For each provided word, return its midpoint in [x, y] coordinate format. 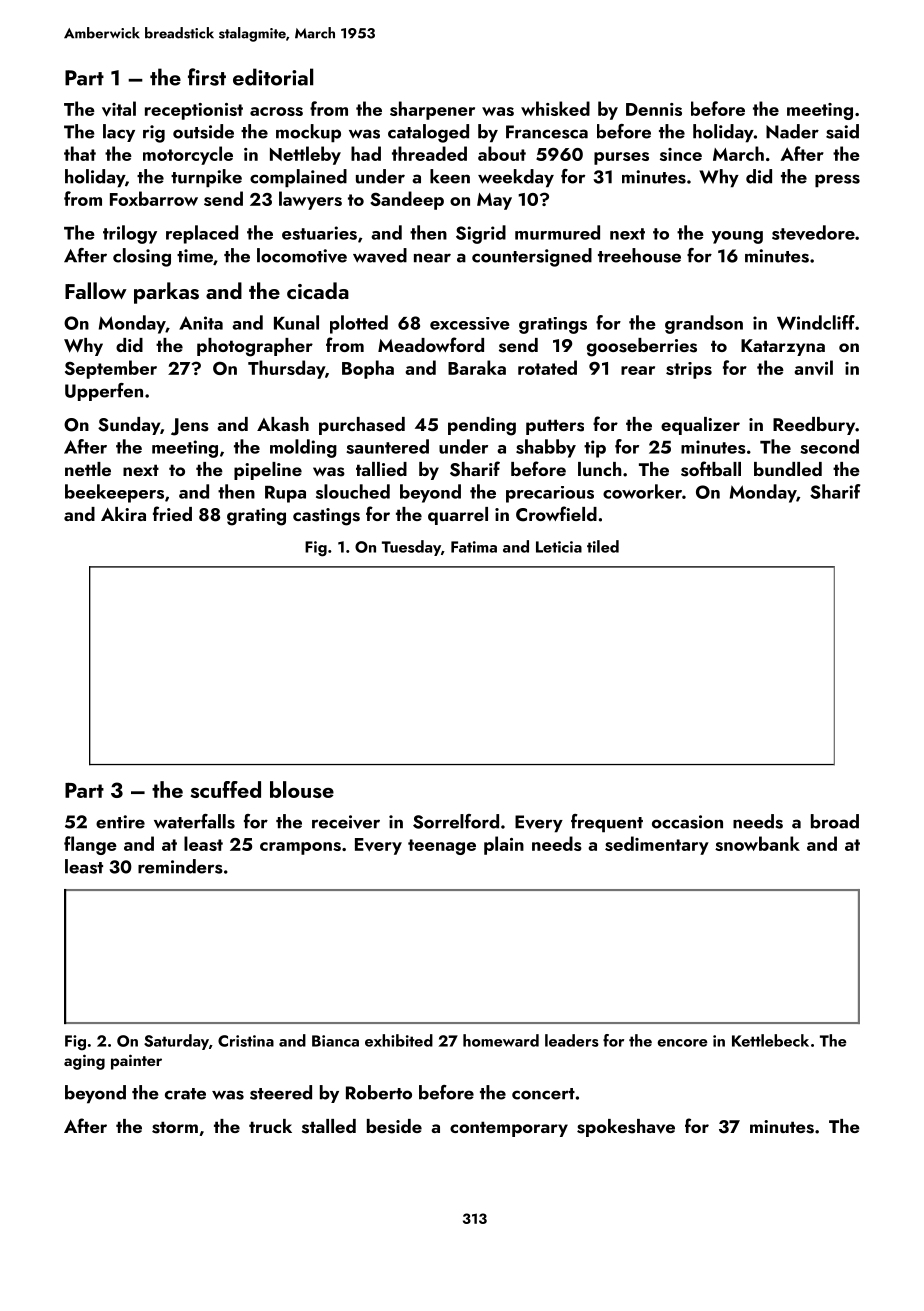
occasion [687, 822]
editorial [273, 77]
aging [84, 1062]
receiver [346, 822]
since [681, 154]
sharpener [432, 110]
